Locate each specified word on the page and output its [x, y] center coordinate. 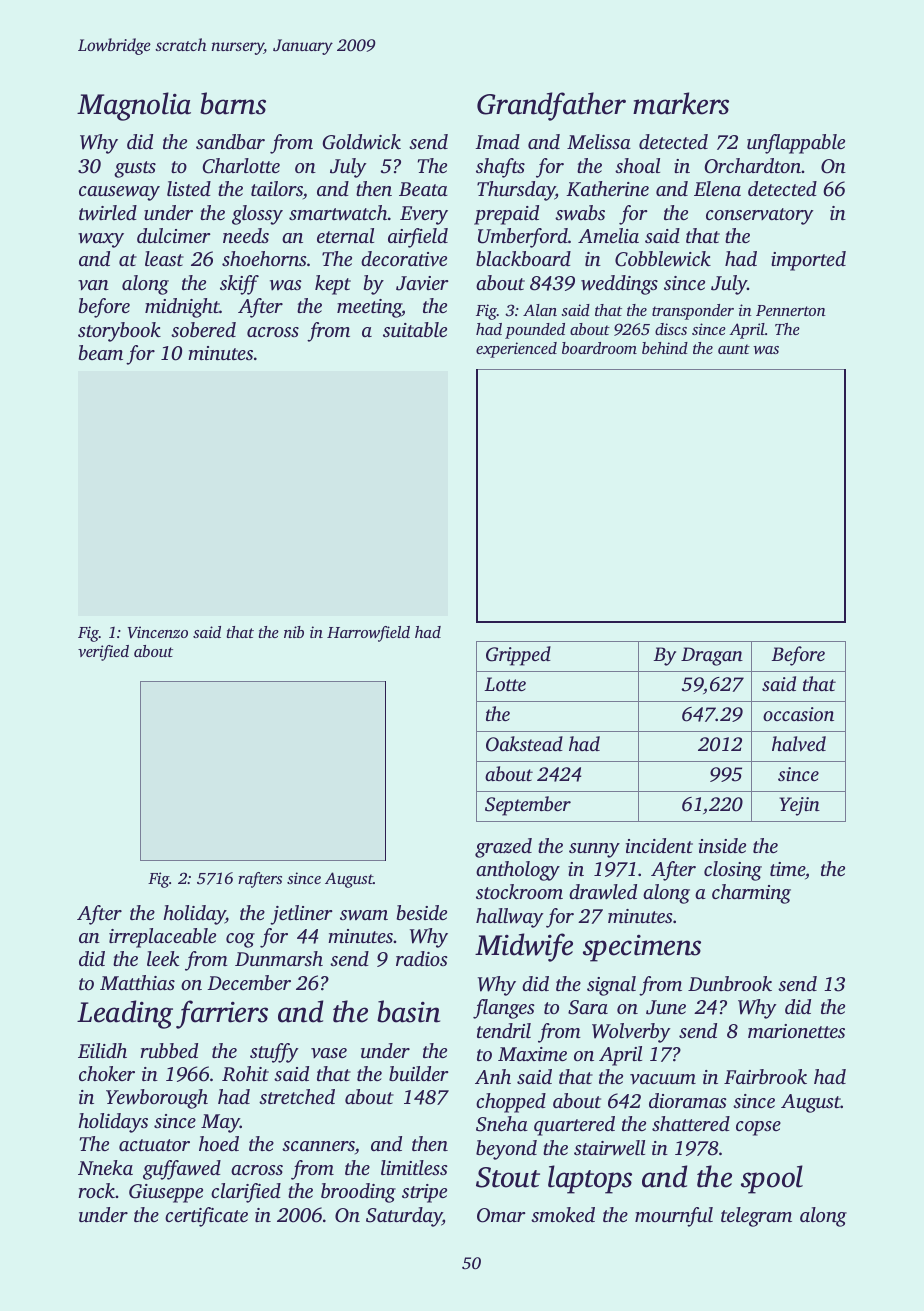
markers [681, 103]
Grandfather [551, 106]
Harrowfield [368, 634]
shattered [691, 1123]
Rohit [245, 1074]
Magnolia [134, 106]
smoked [563, 1214]
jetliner [301, 915]
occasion [798, 714]
